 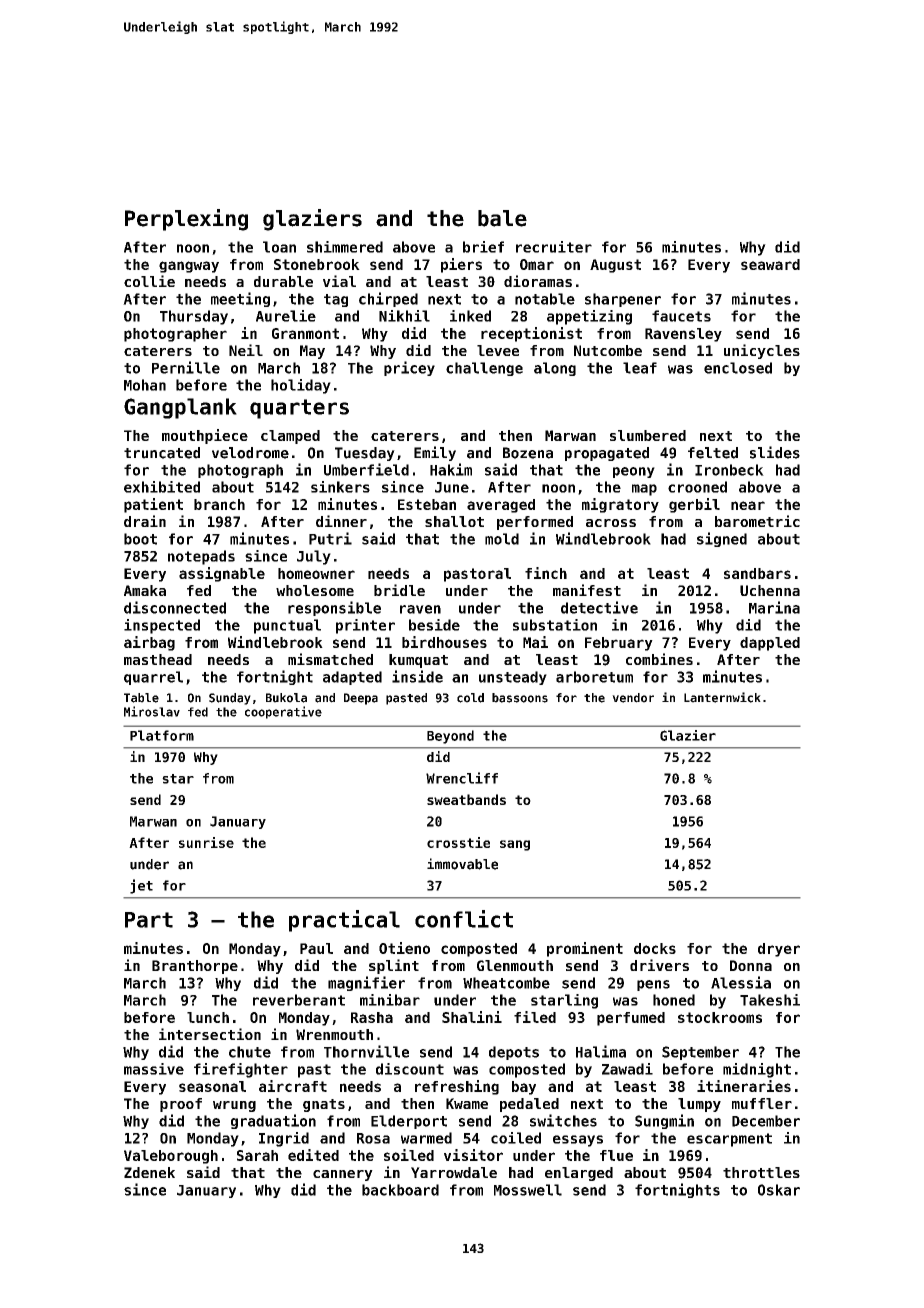 I want to click on seaward, so click(x=770, y=264).
